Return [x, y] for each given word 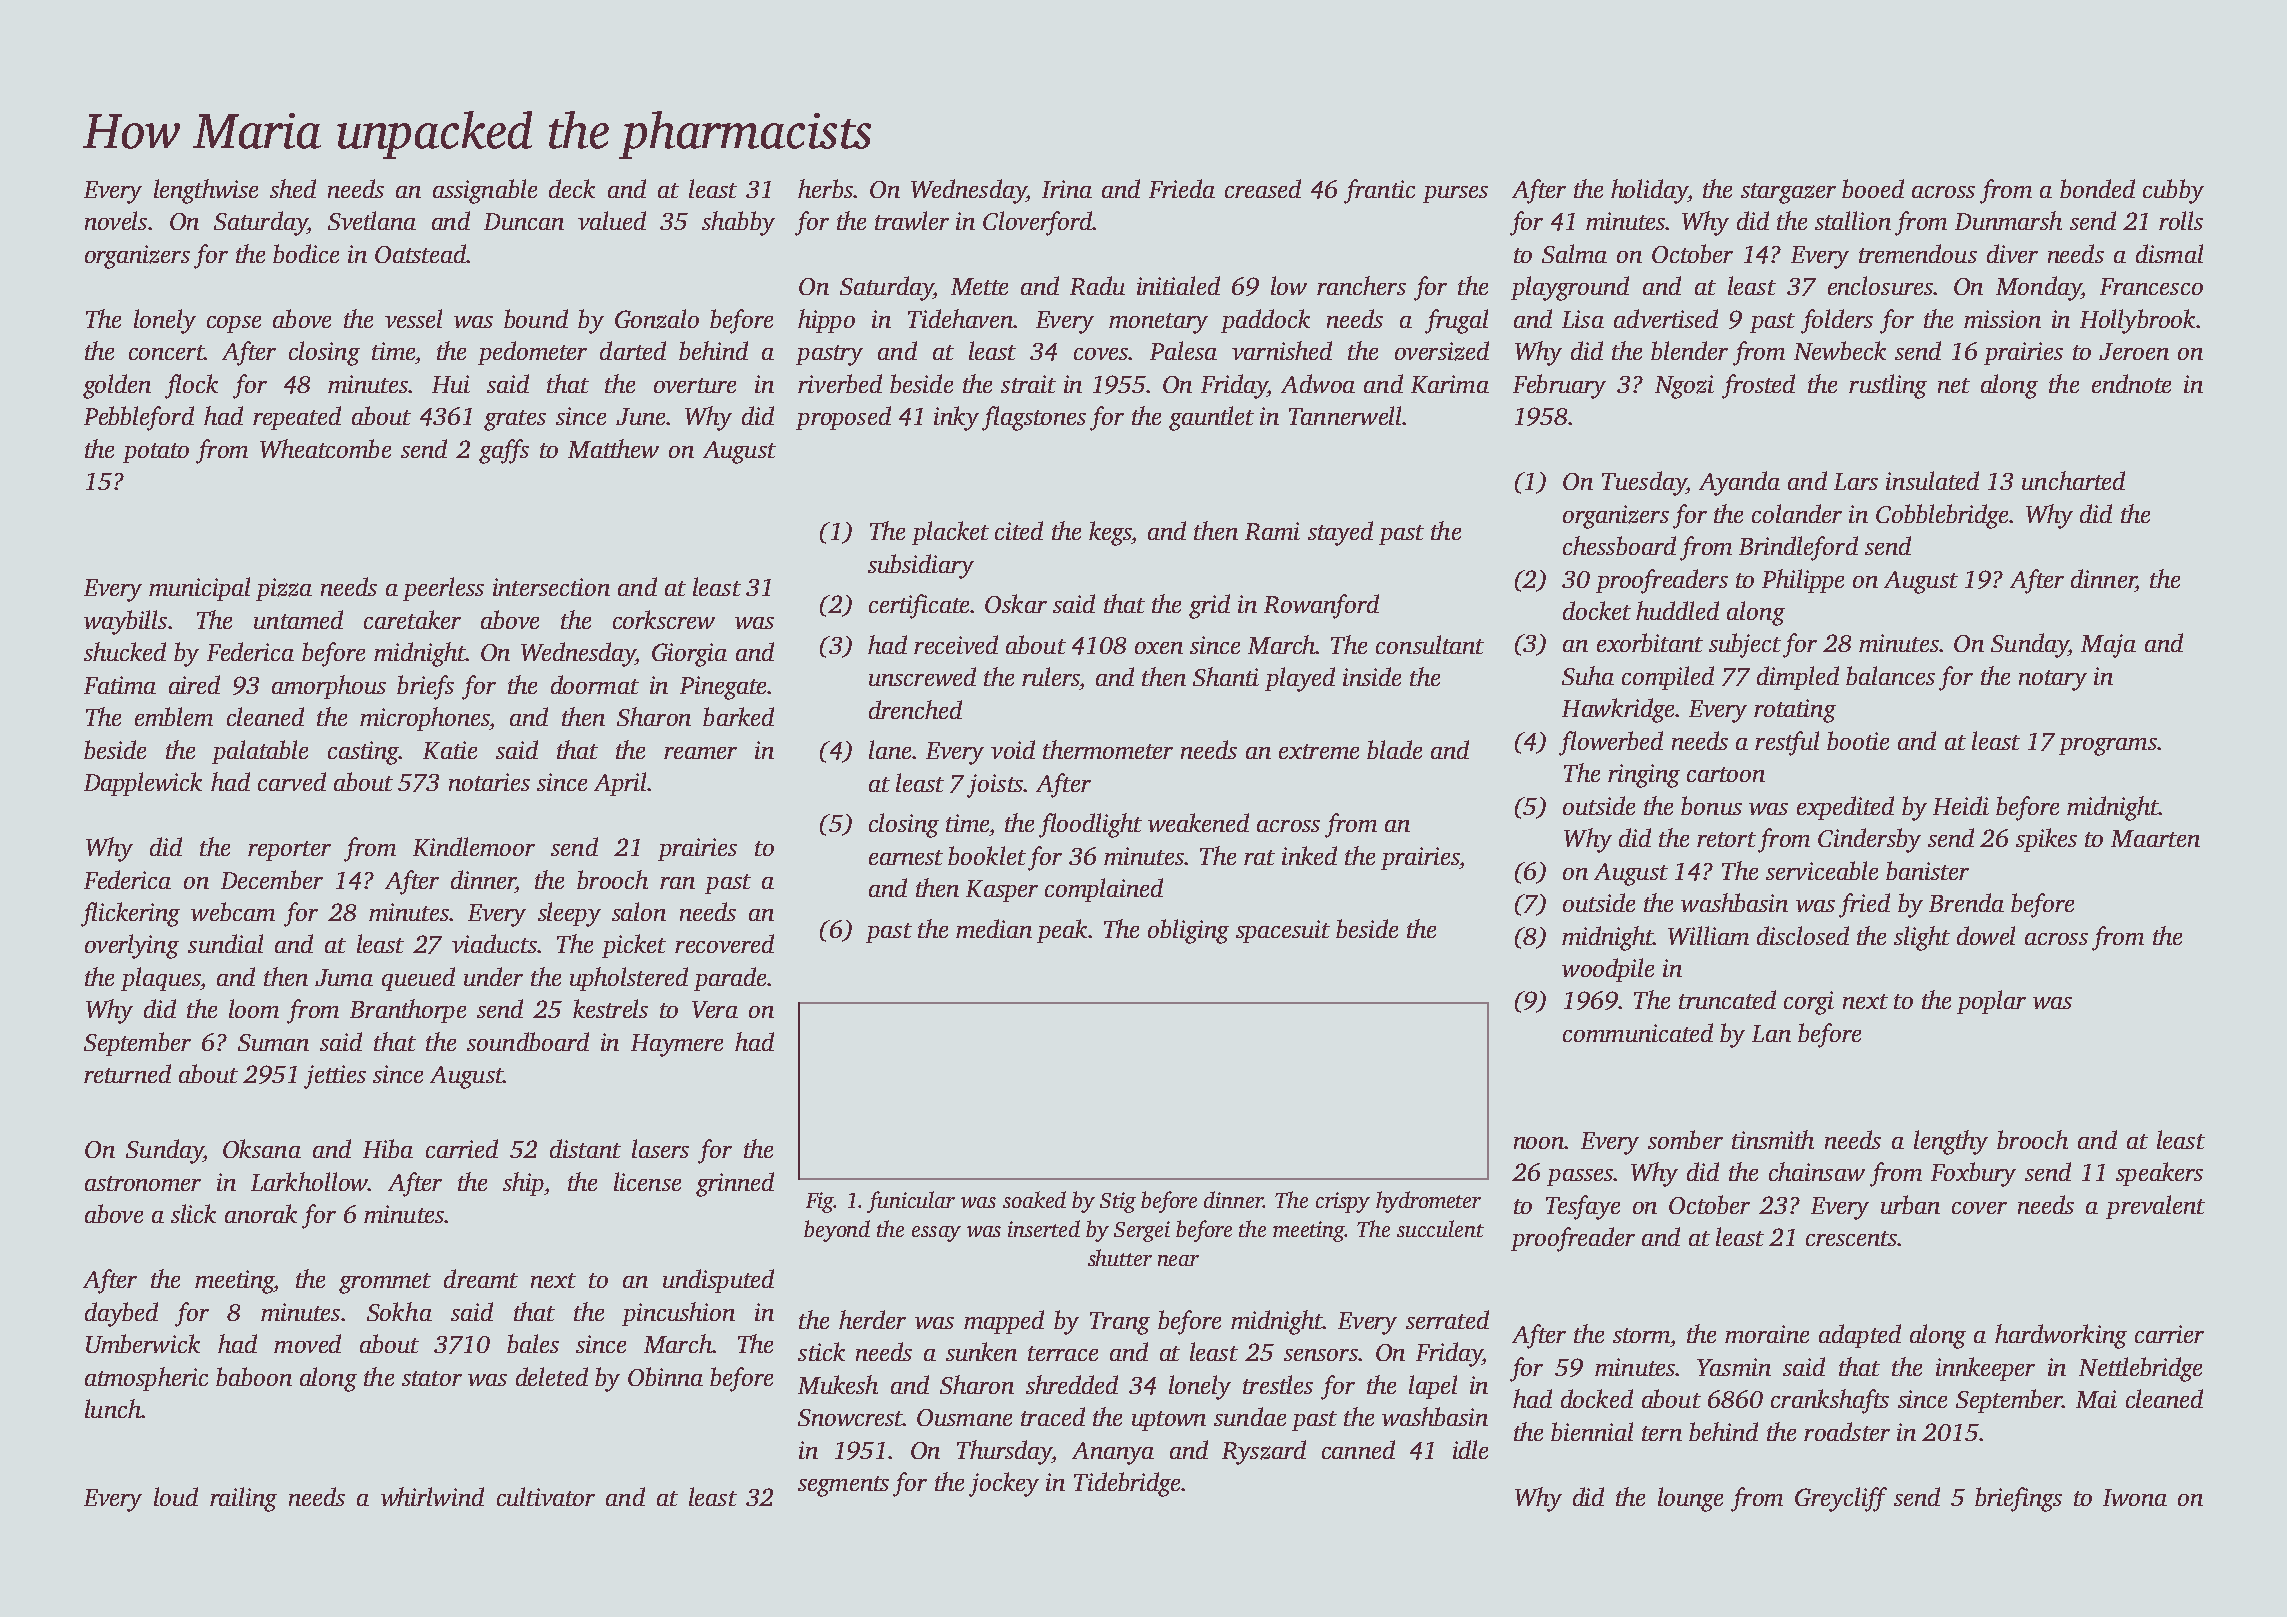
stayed [1340, 533]
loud [176, 1496]
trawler [912, 220]
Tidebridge [1127, 1484]
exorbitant [1650, 642]
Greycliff [1841, 1499]
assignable [485, 191]
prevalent [2155, 1207]
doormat [595, 684]
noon [1539, 1143]
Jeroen [2134, 351]
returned [127, 1073]
